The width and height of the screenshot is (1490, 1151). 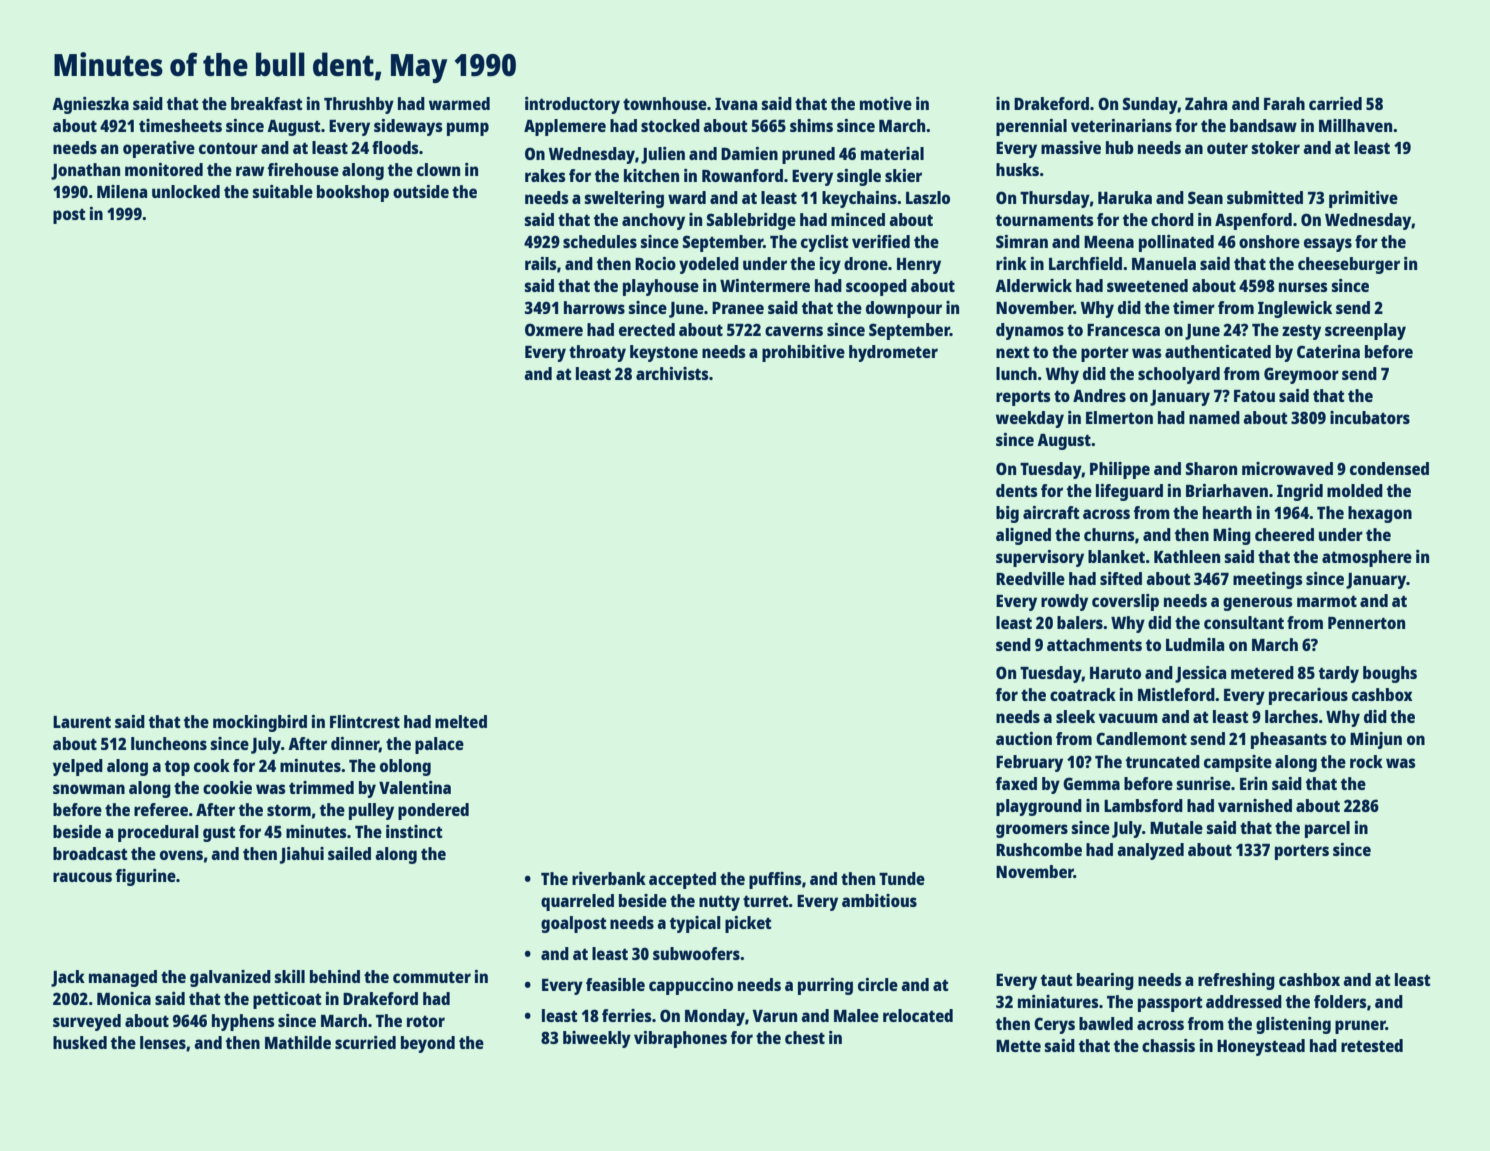 What do you see at coordinates (554, 329) in the screenshot?
I see `Oxmere` at bounding box center [554, 329].
